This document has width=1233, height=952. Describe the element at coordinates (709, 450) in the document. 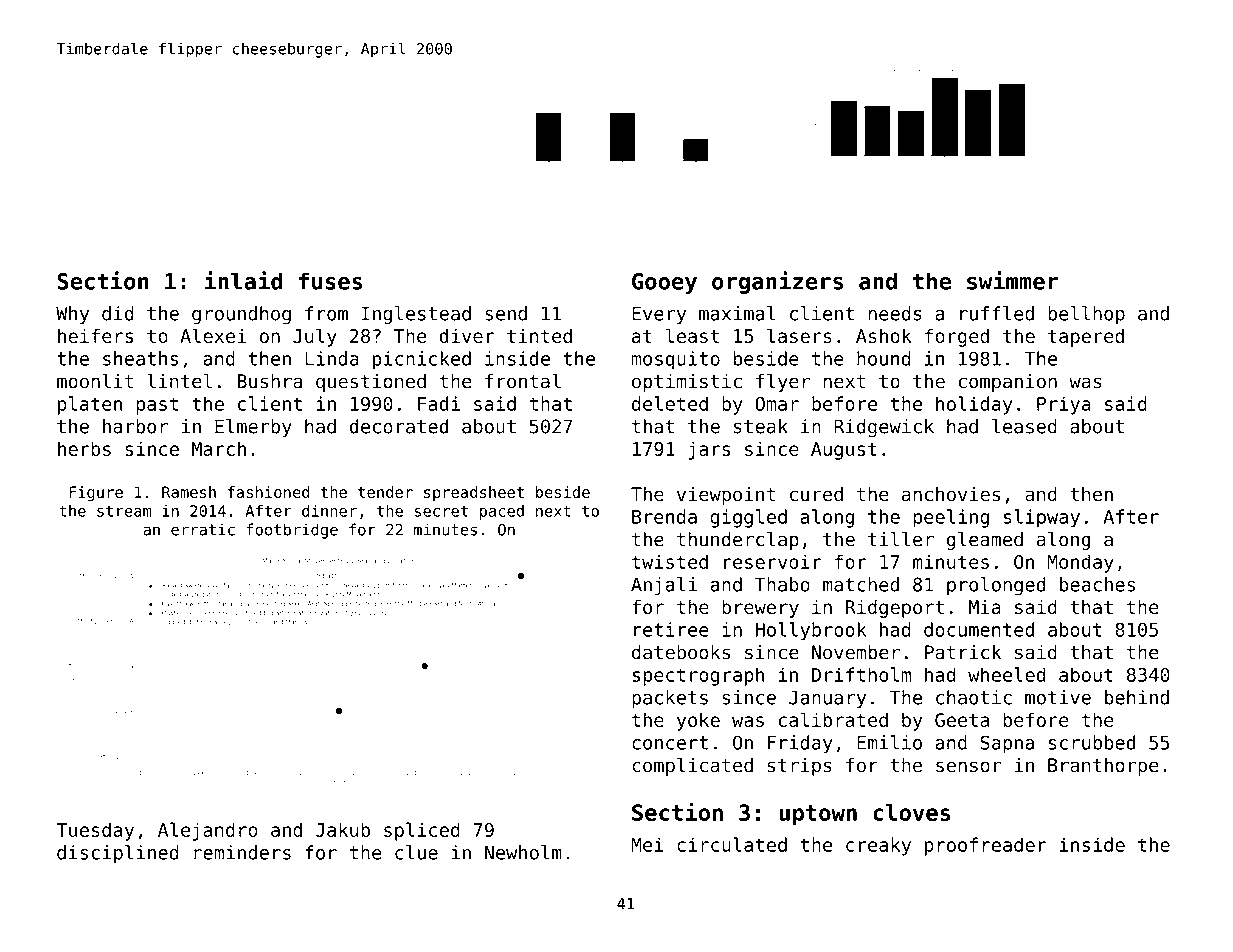

I see `jars` at that location.
